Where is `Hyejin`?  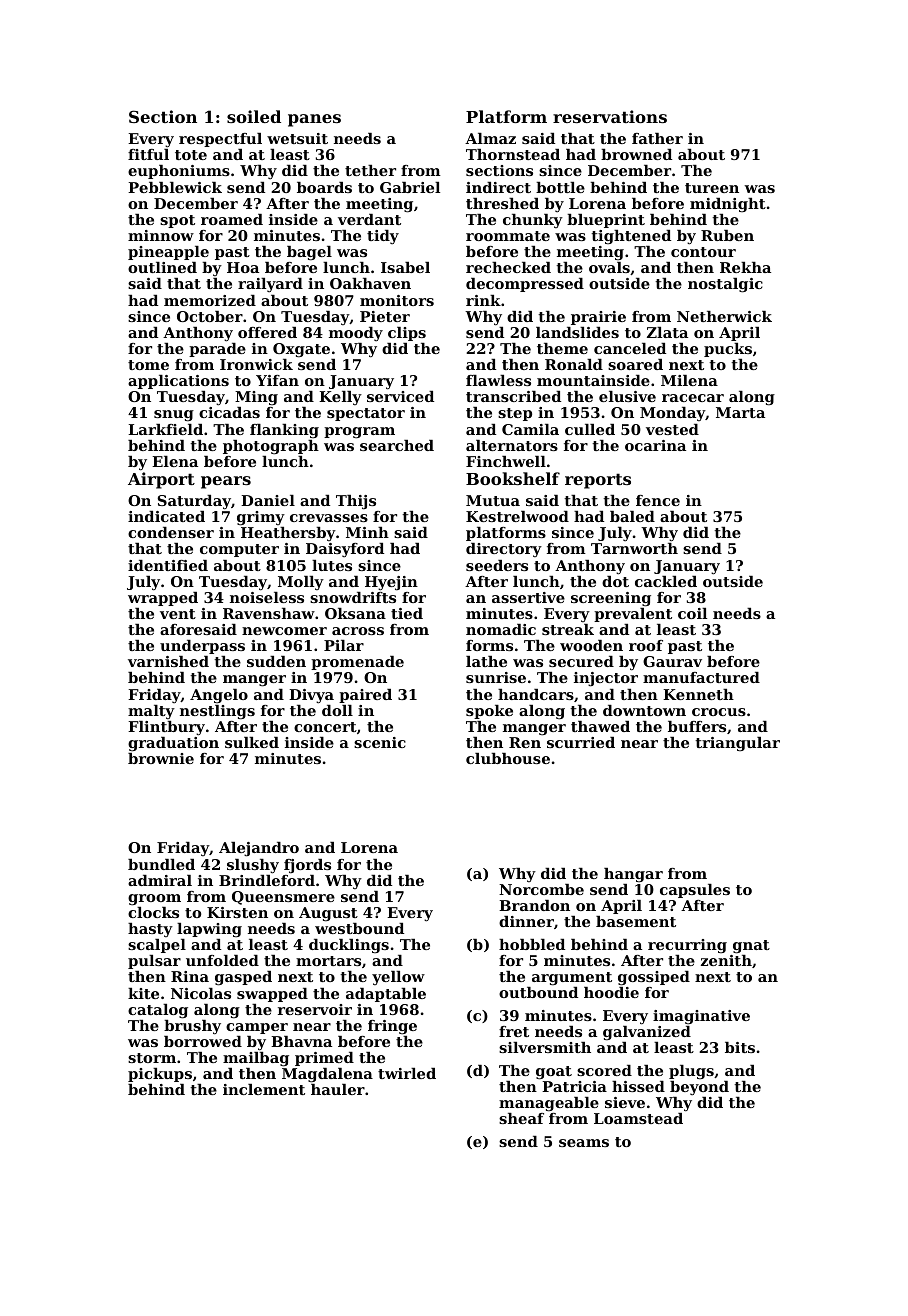 Hyejin is located at coordinates (391, 583).
